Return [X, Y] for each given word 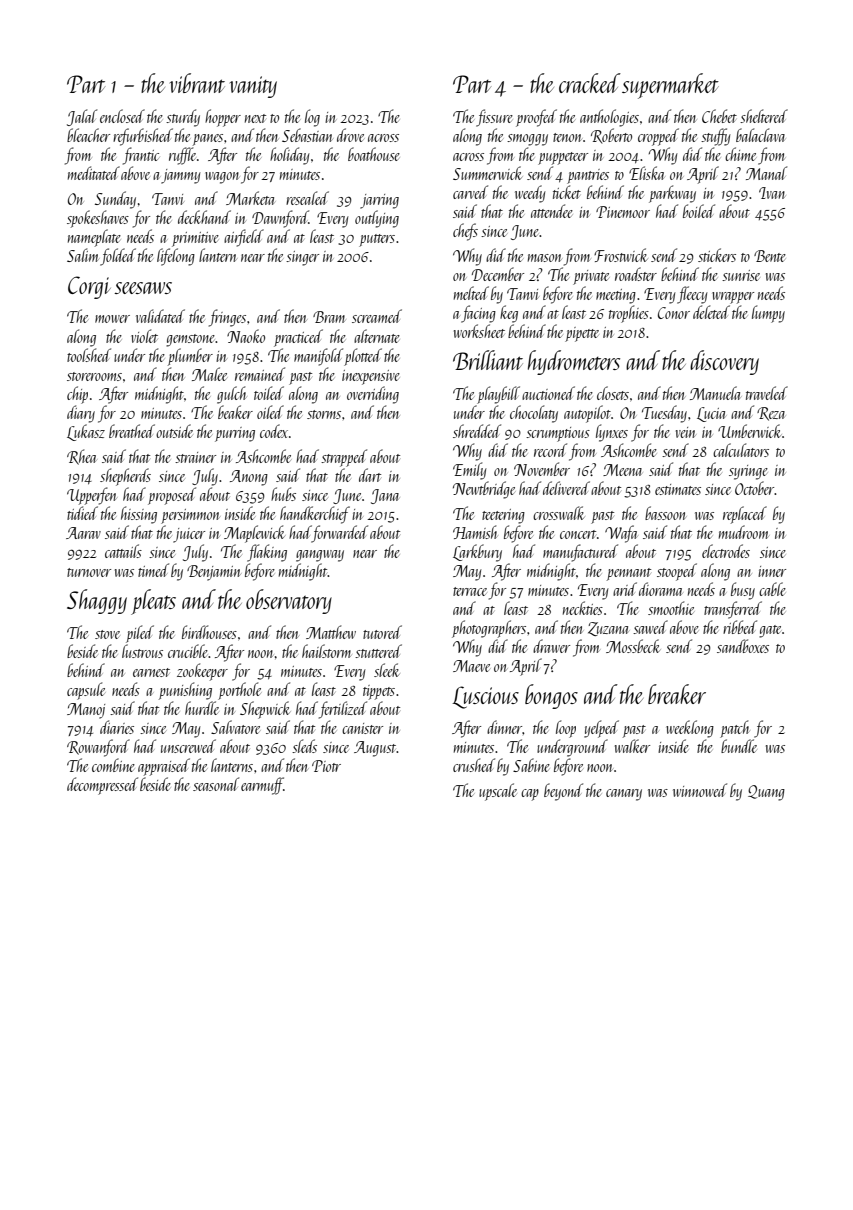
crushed [474, 765]
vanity [253, 87]
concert [578, 534]
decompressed [102, 786]
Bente [770, 256]
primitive [195, 239]
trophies [629, 314]
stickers [717, 255]
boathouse [374, 154]
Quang [766, 793]
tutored [382, 632]
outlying [377, 219]
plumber [190, 357]
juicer [189, 535]
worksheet [479, 331]
